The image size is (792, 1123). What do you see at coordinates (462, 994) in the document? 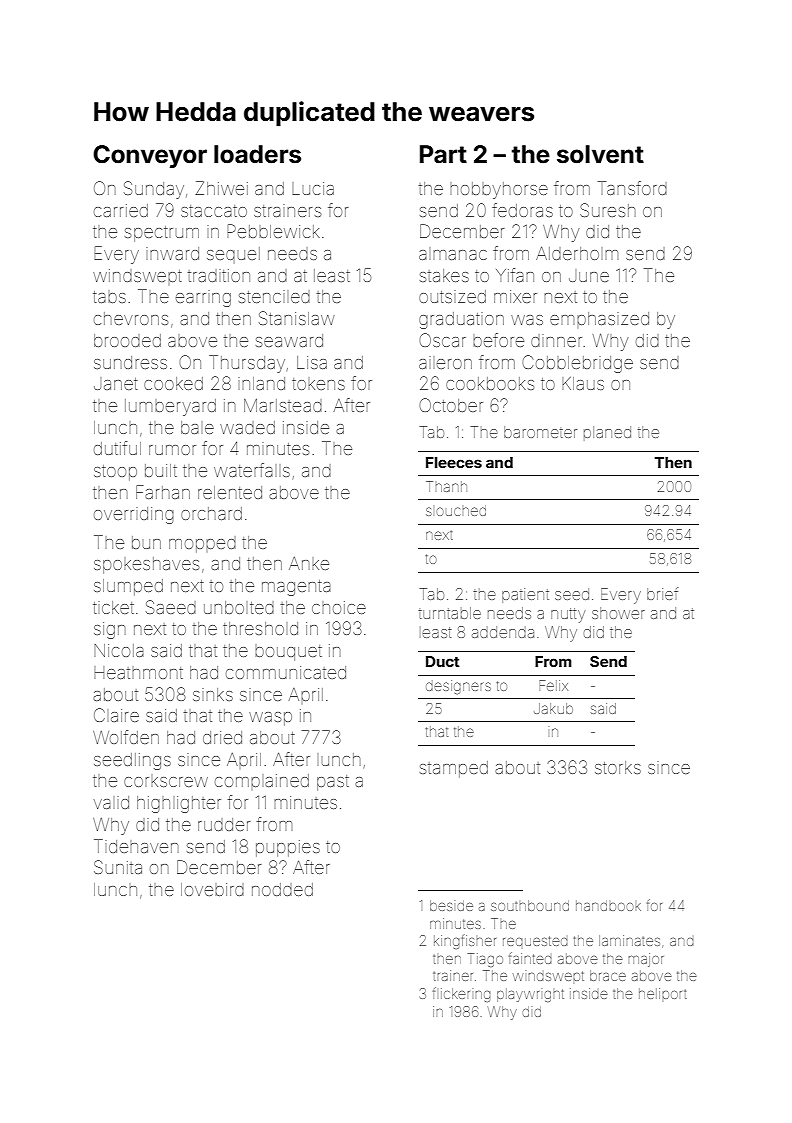
I see `flickering` at bounding box center [462, 994].
